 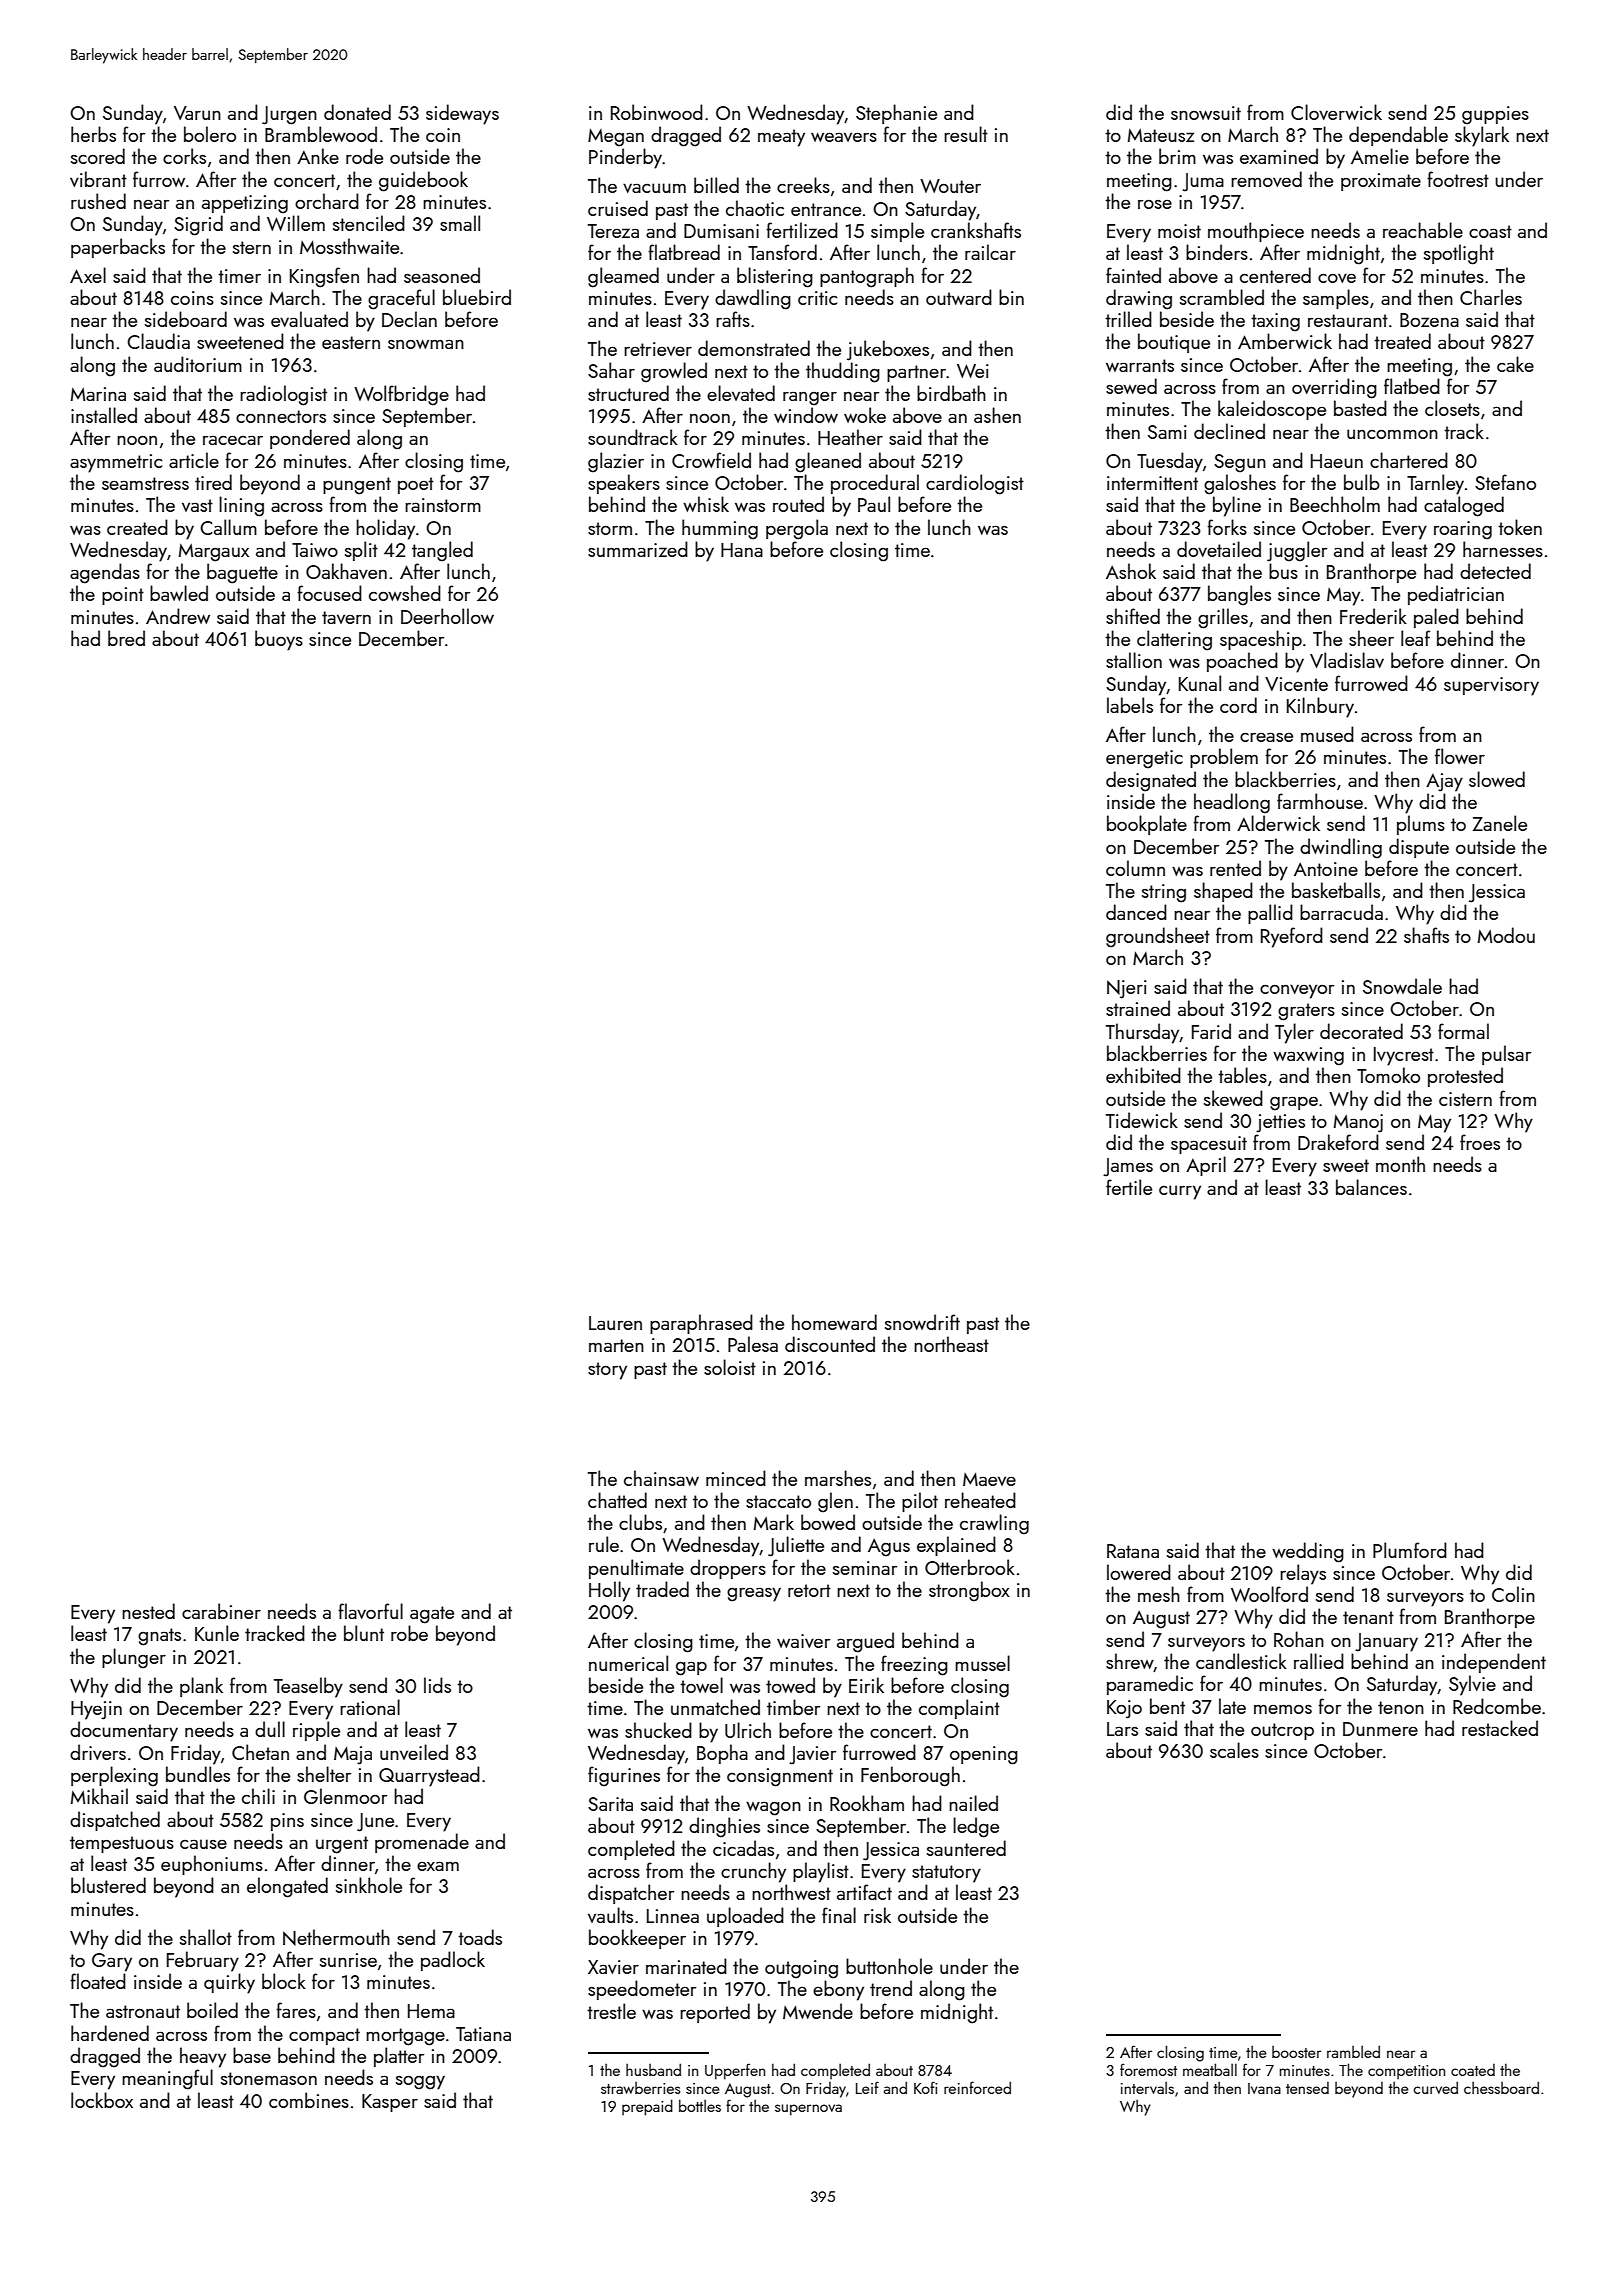 I want to click on uncommon, so click(x=1392, y=434).
